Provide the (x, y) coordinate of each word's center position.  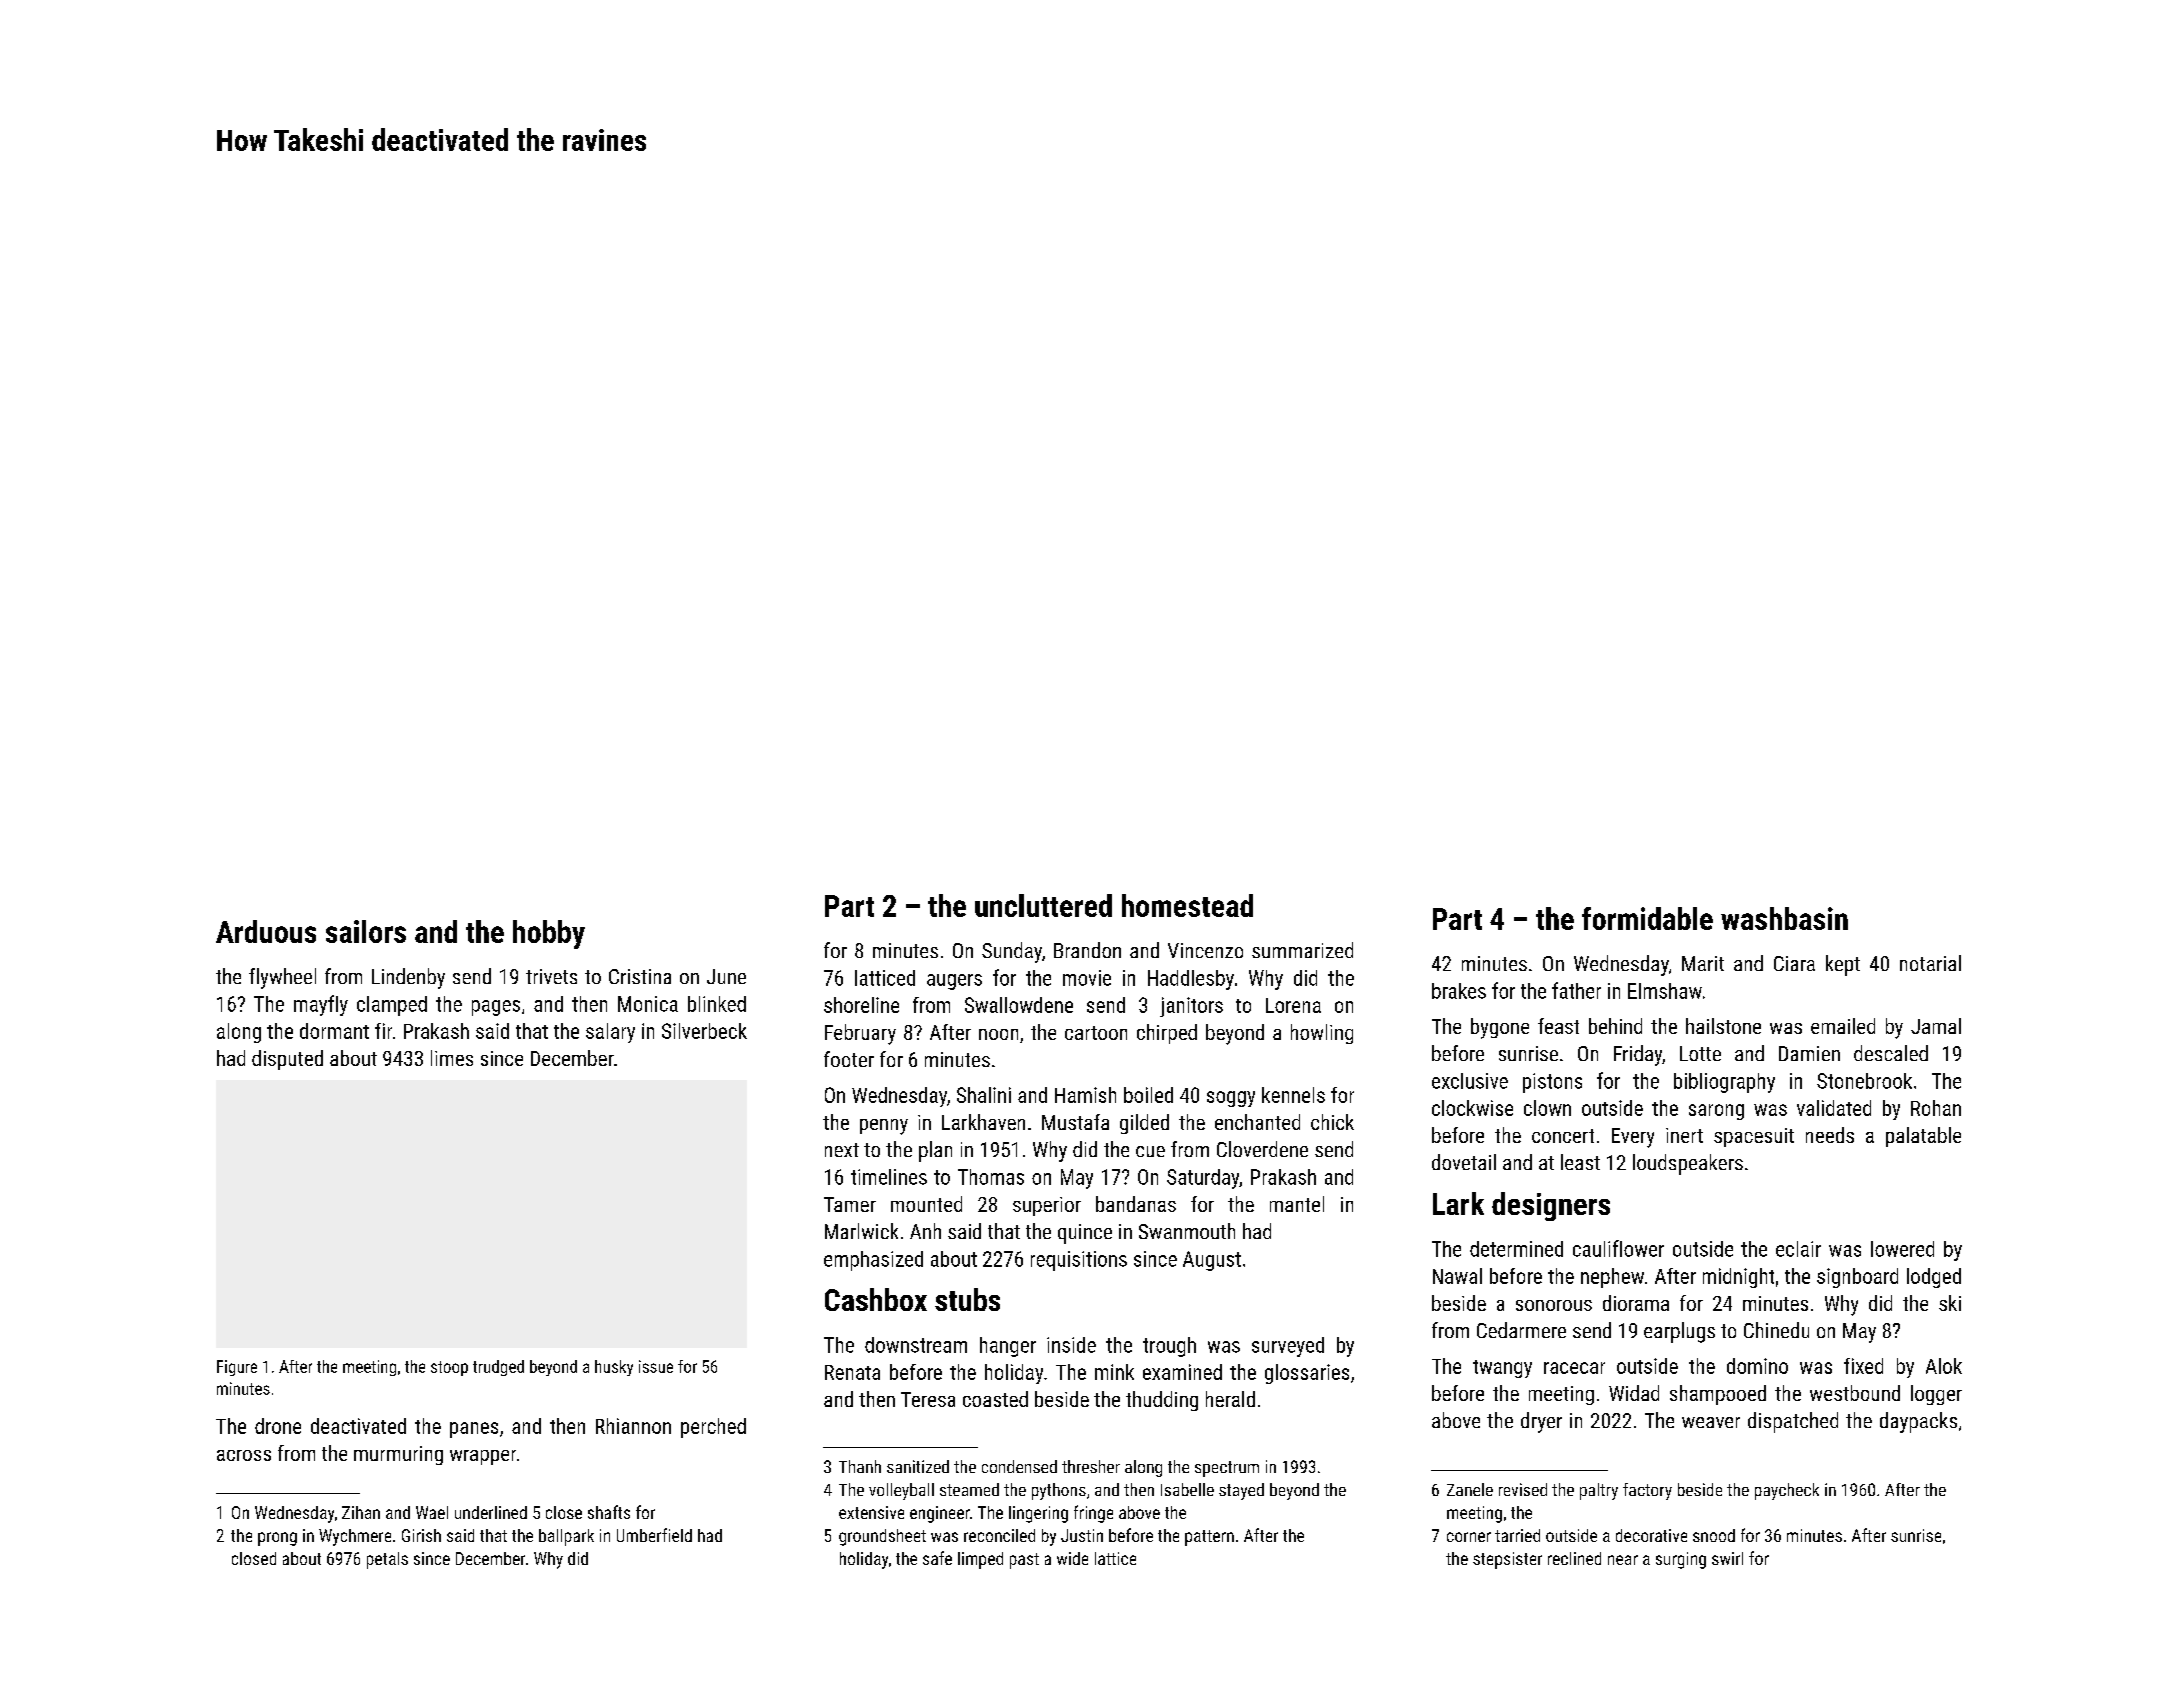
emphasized (873, 1261)
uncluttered (1043, 905)
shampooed (1718, 1395)
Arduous (266, 931)
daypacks (1918, 1422)
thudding (1162, 1401)
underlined (491, 1512)
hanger (1008, 1347)
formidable (1647, 918)
